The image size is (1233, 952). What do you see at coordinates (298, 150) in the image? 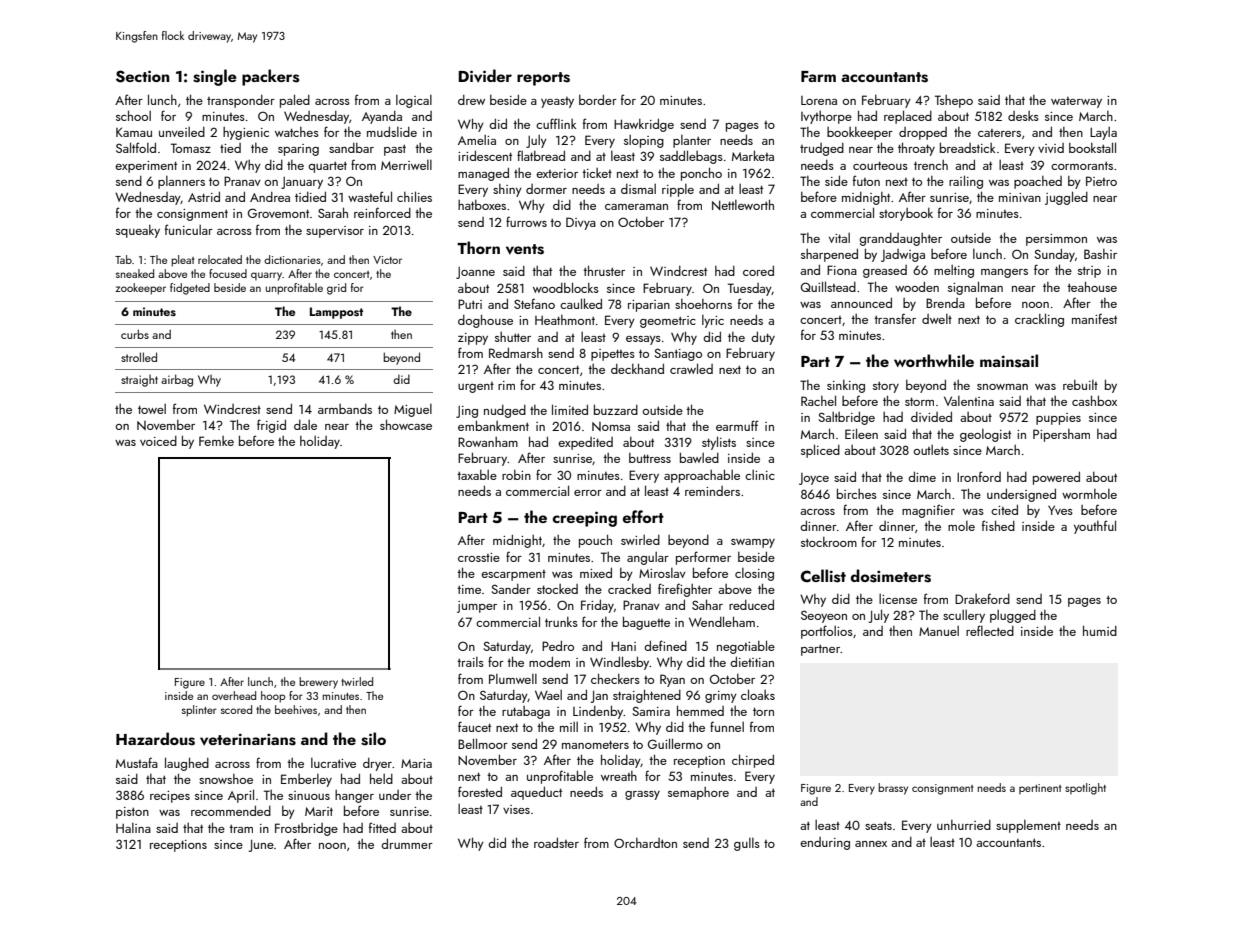
I see `sparing` at bounding box center [298, 150].
